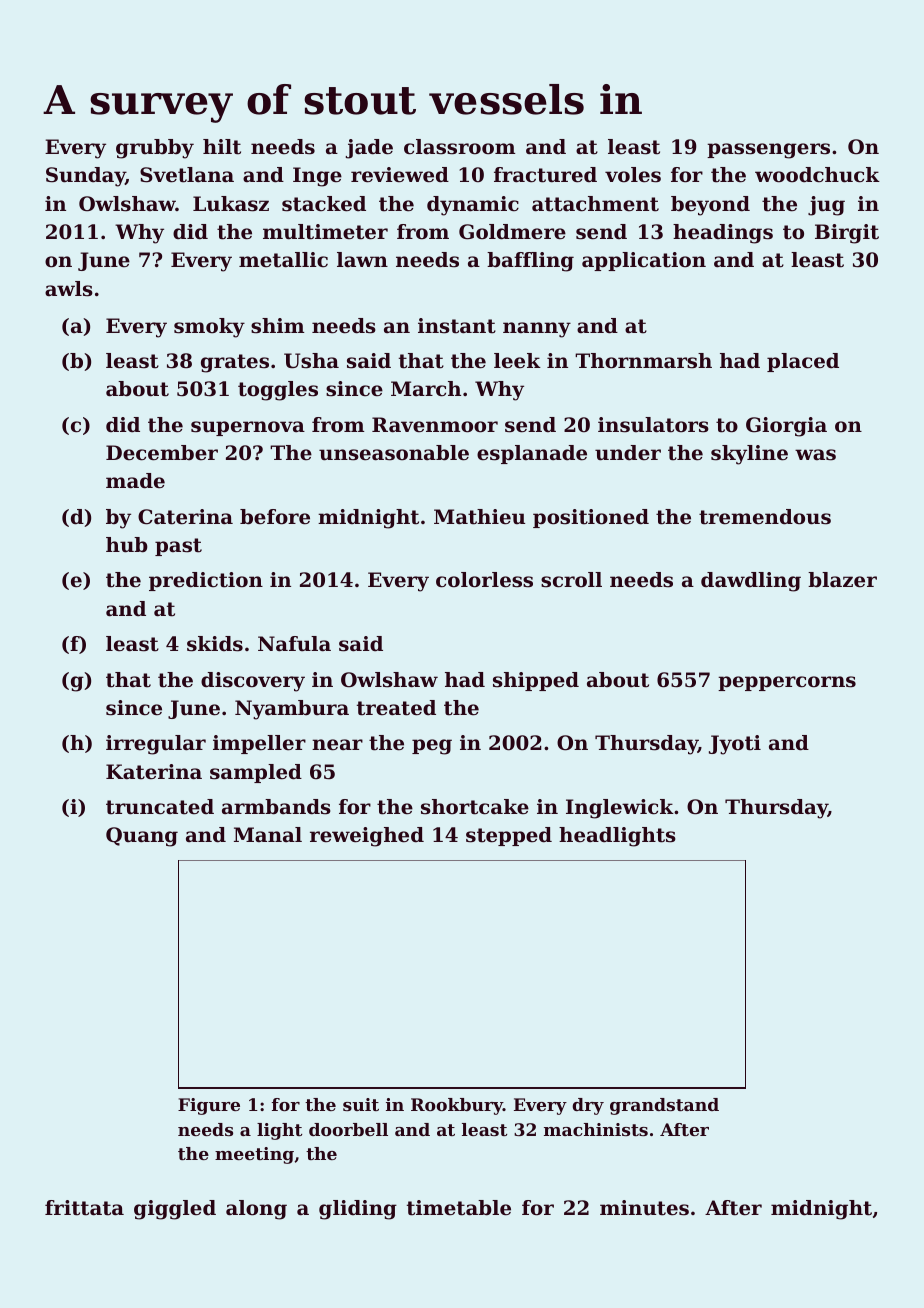 This document has height=1308, width=924. What do you see at coordinates (185, 517) in the document?
I see `Caterina` at bounding box center [185, 517].
